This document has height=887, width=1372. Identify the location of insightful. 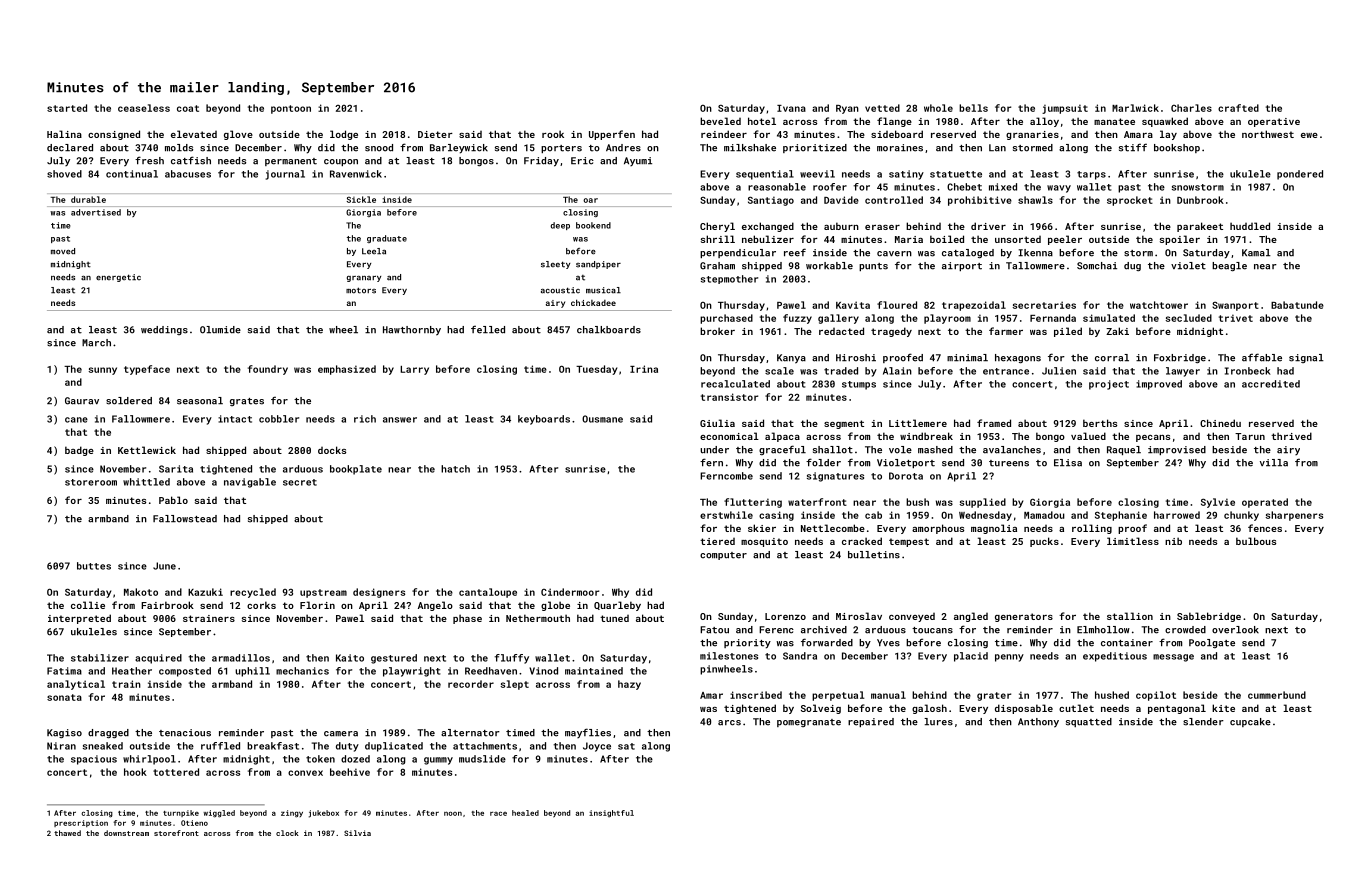
(611, 814).
